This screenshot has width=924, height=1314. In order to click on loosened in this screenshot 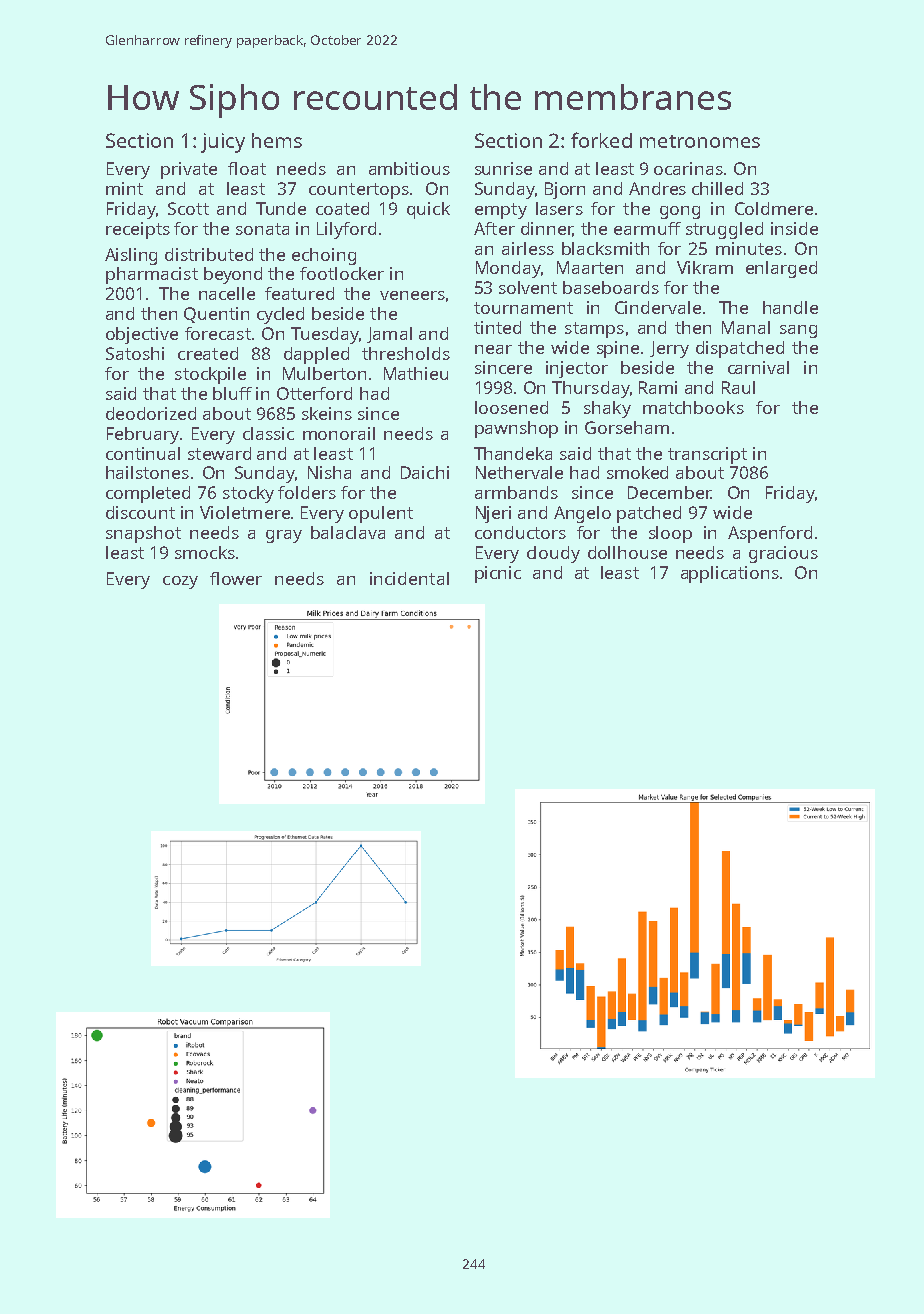, I will do `click(511, 407)`.
